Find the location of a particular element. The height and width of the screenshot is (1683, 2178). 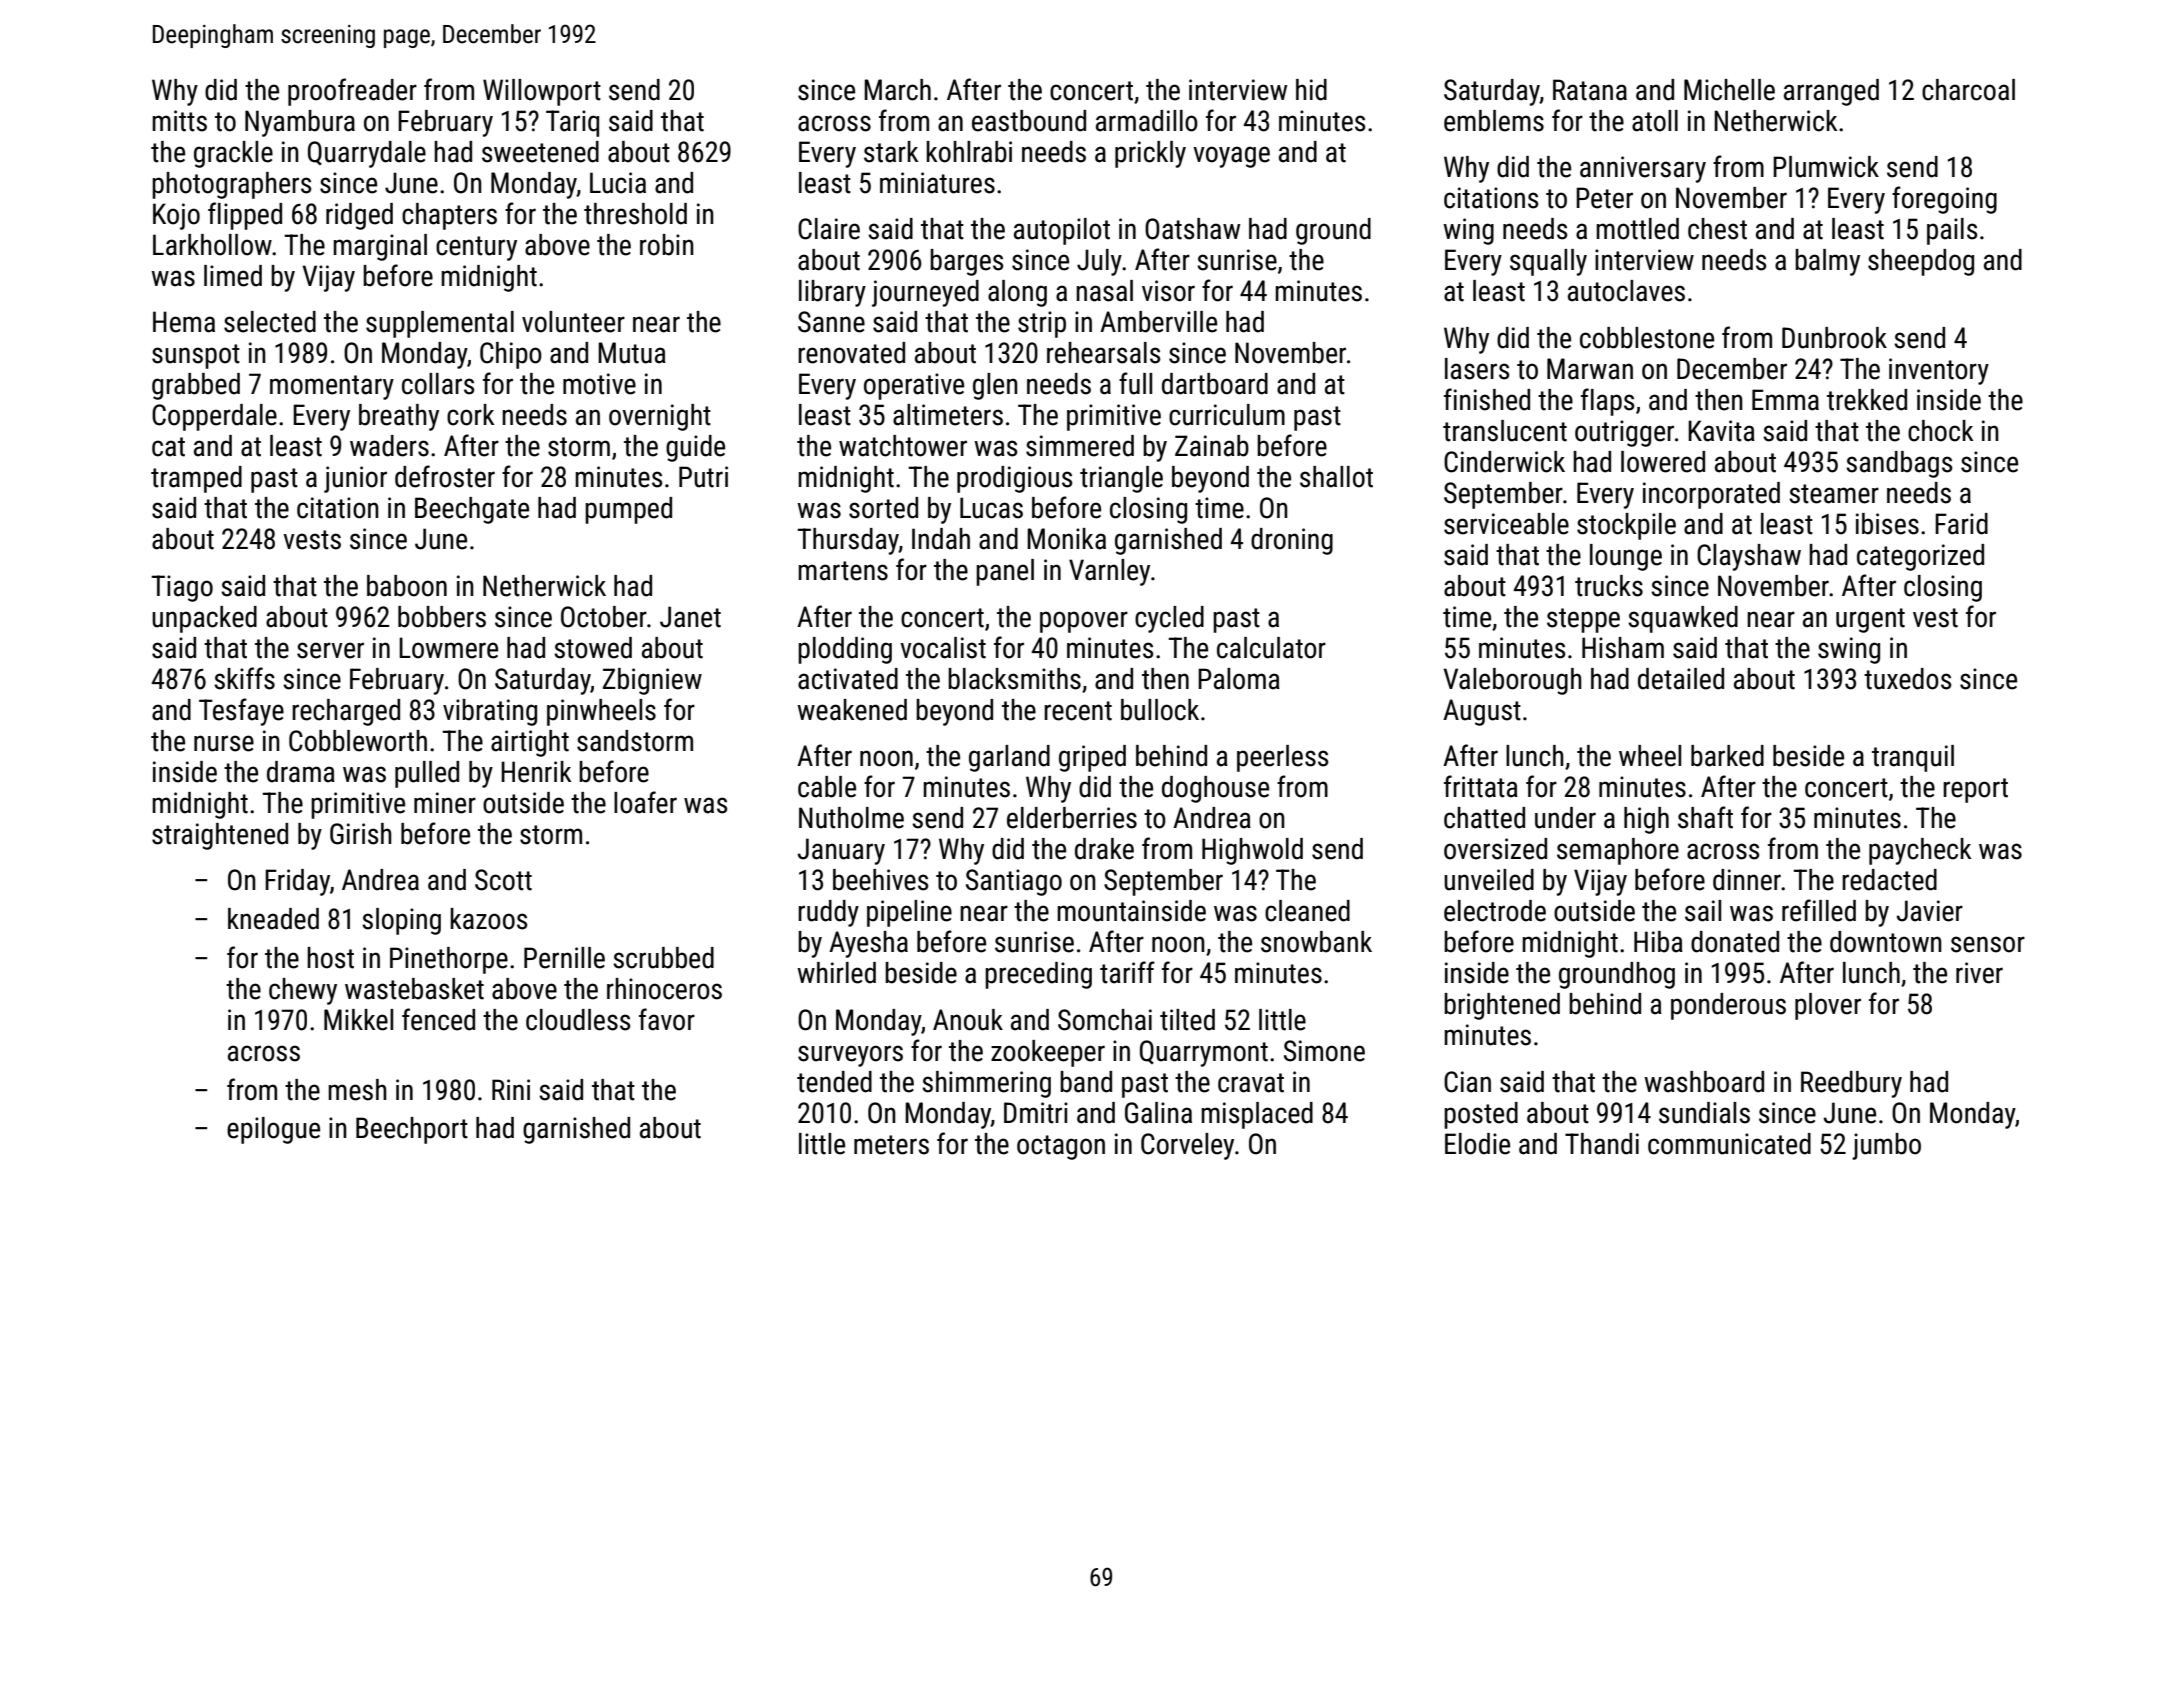

Paloma is located at coordinates (1239, 679).
